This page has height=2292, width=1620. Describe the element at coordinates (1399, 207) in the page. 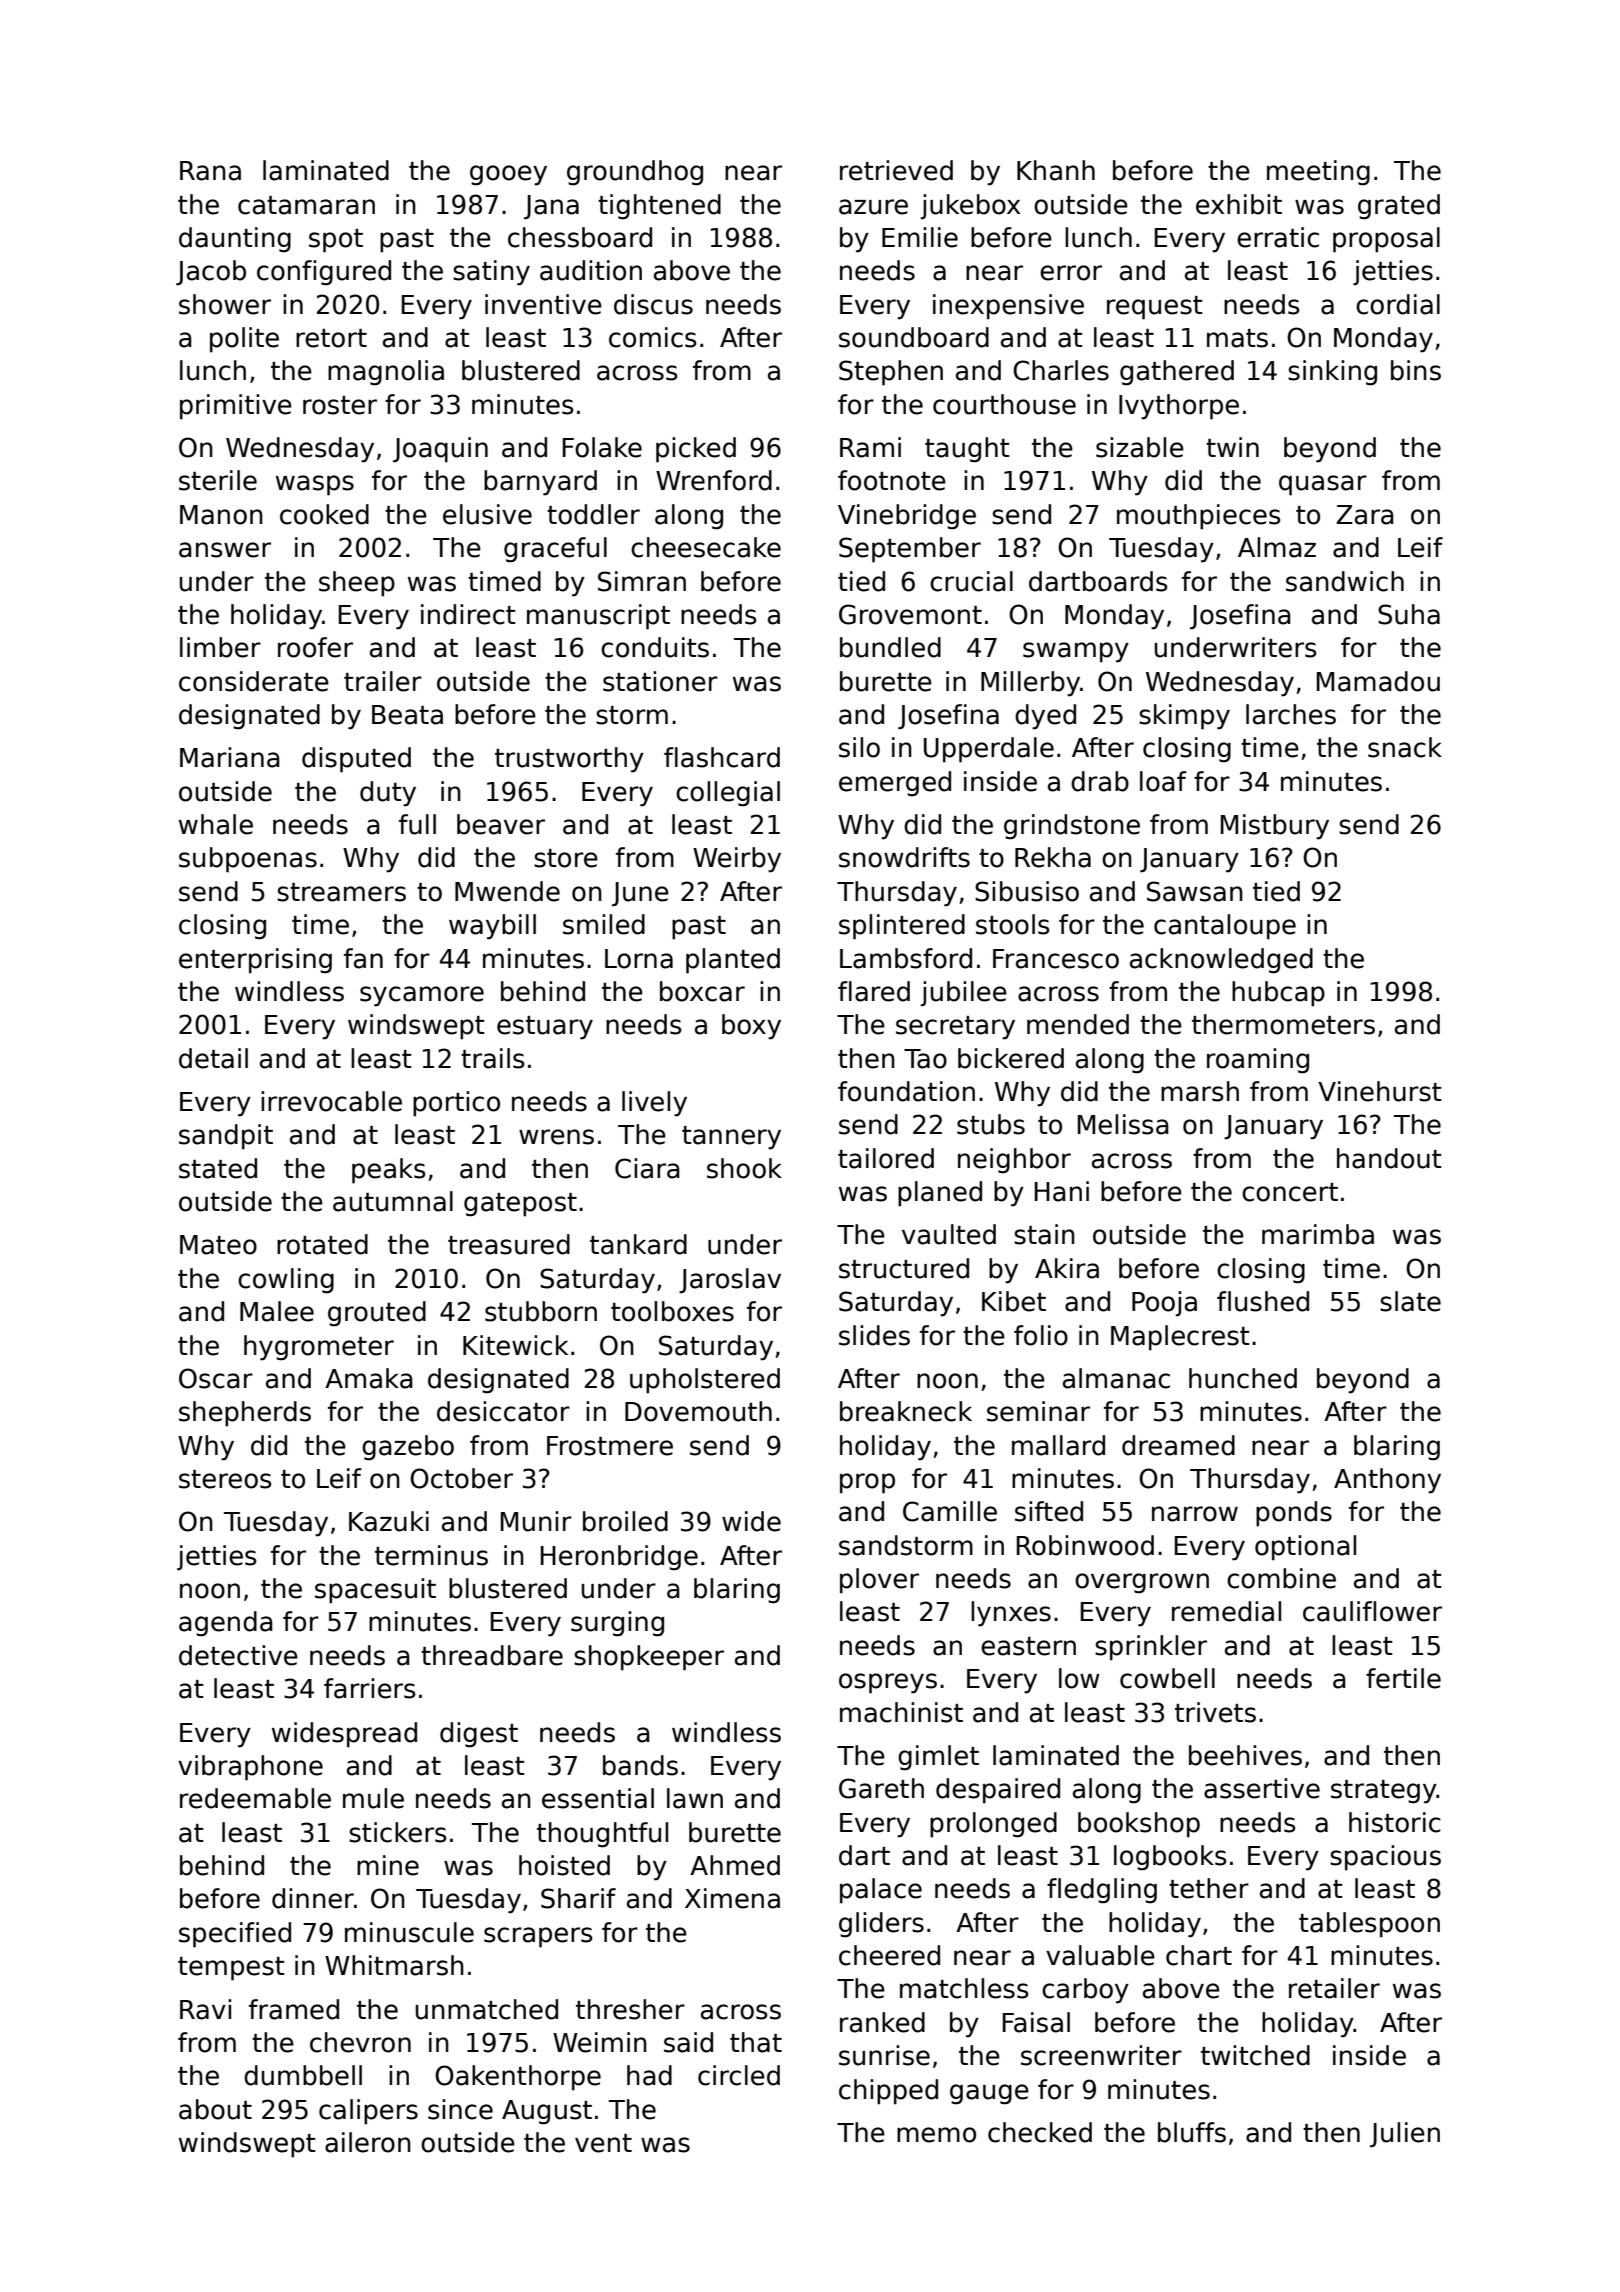

I see `grated` at that location.
